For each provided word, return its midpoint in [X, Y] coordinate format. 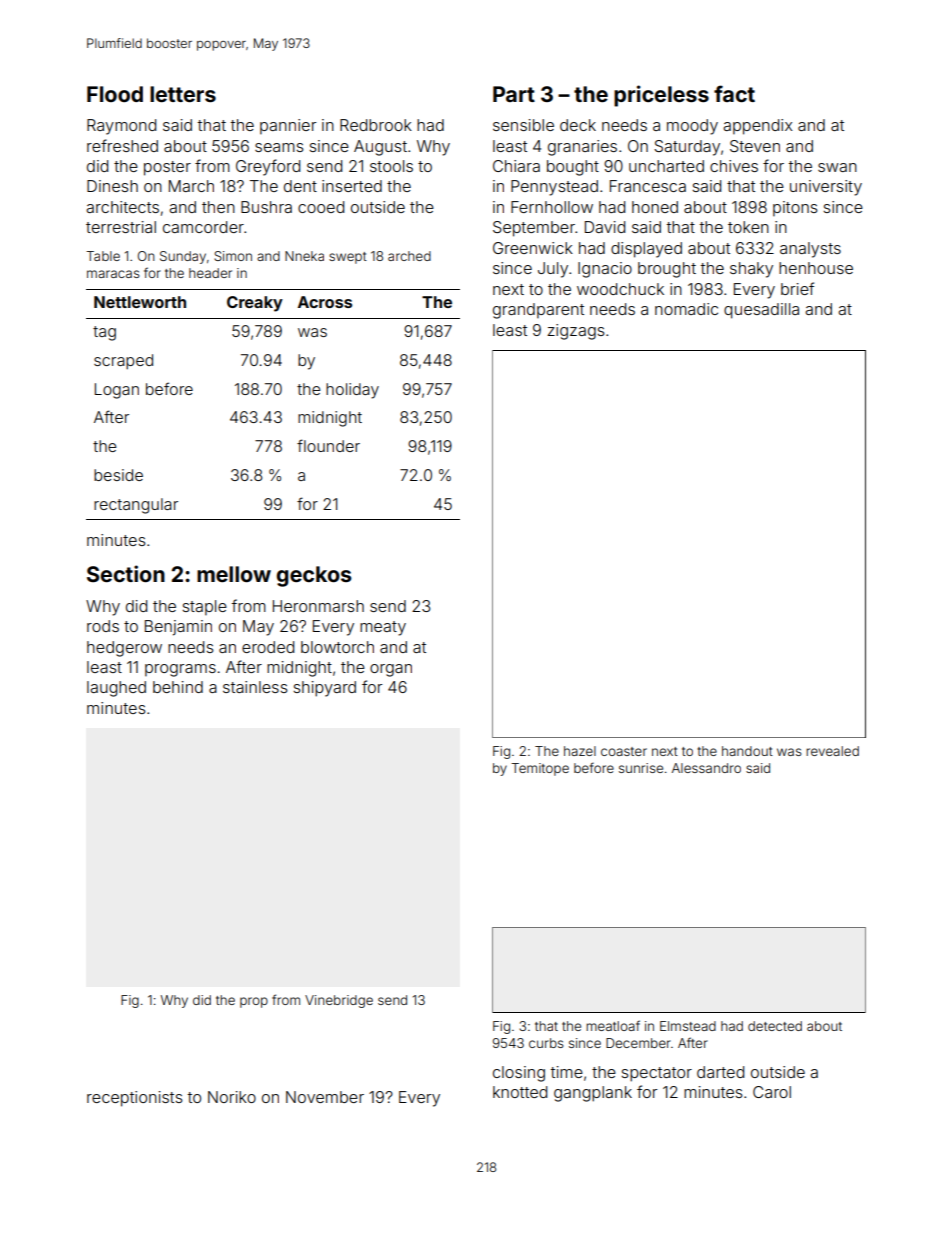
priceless [661, 96]
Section [126, 573]
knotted [520, 1092]
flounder [328, 445]
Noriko [232, 1097]
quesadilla [761, 311]
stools [391, 166]
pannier [288, 126]
